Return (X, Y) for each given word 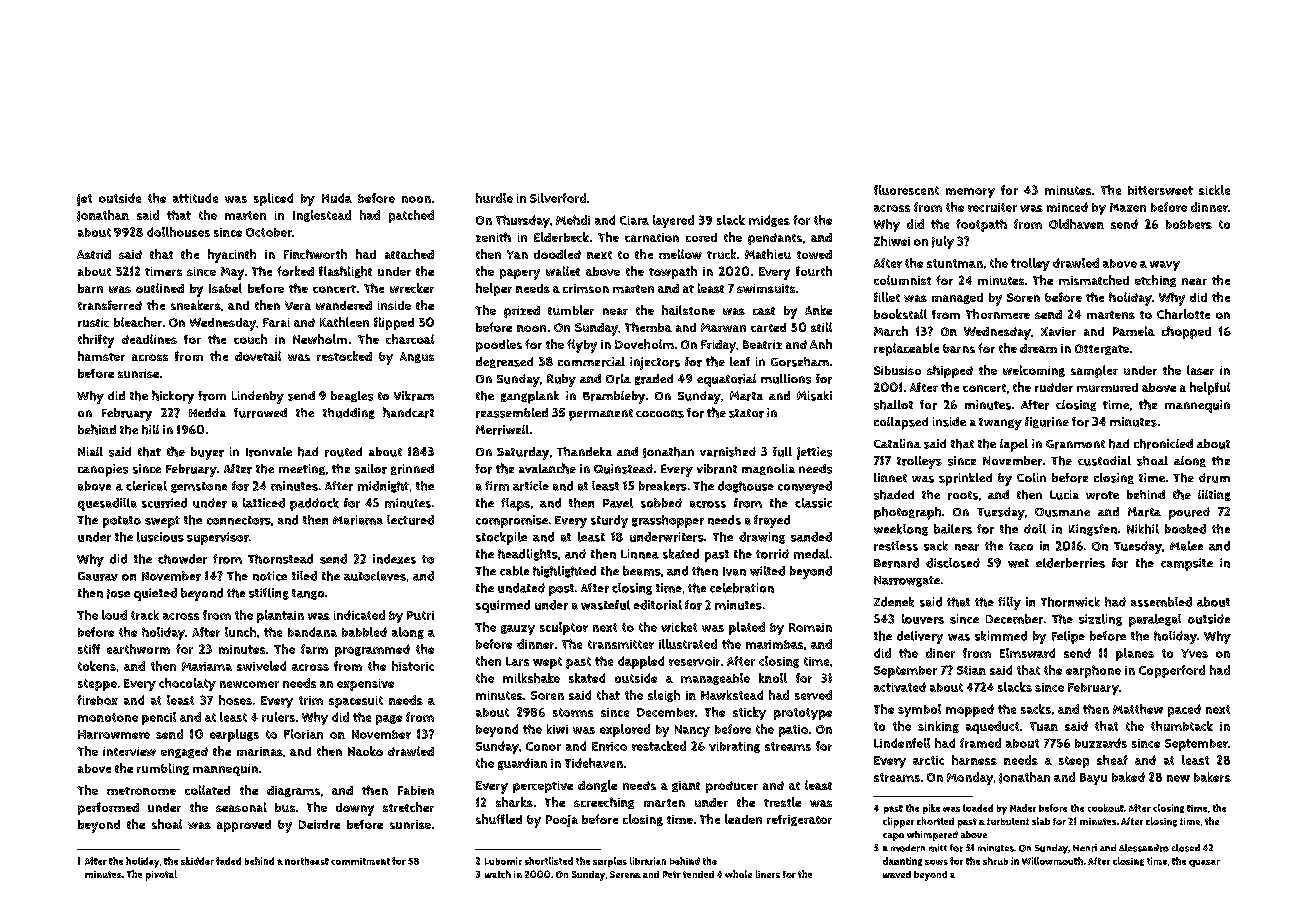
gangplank (530, 397)
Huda (337, 198)
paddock (314, 504)
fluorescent (906, 190)
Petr (672, 874)
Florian (303, 734)
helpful (1210, 388)
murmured (1107, 387)
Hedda (207, 412)
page (389, 720)
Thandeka (584, 451)
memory (970, 193)
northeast (307, 861)
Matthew (1138, 709)
